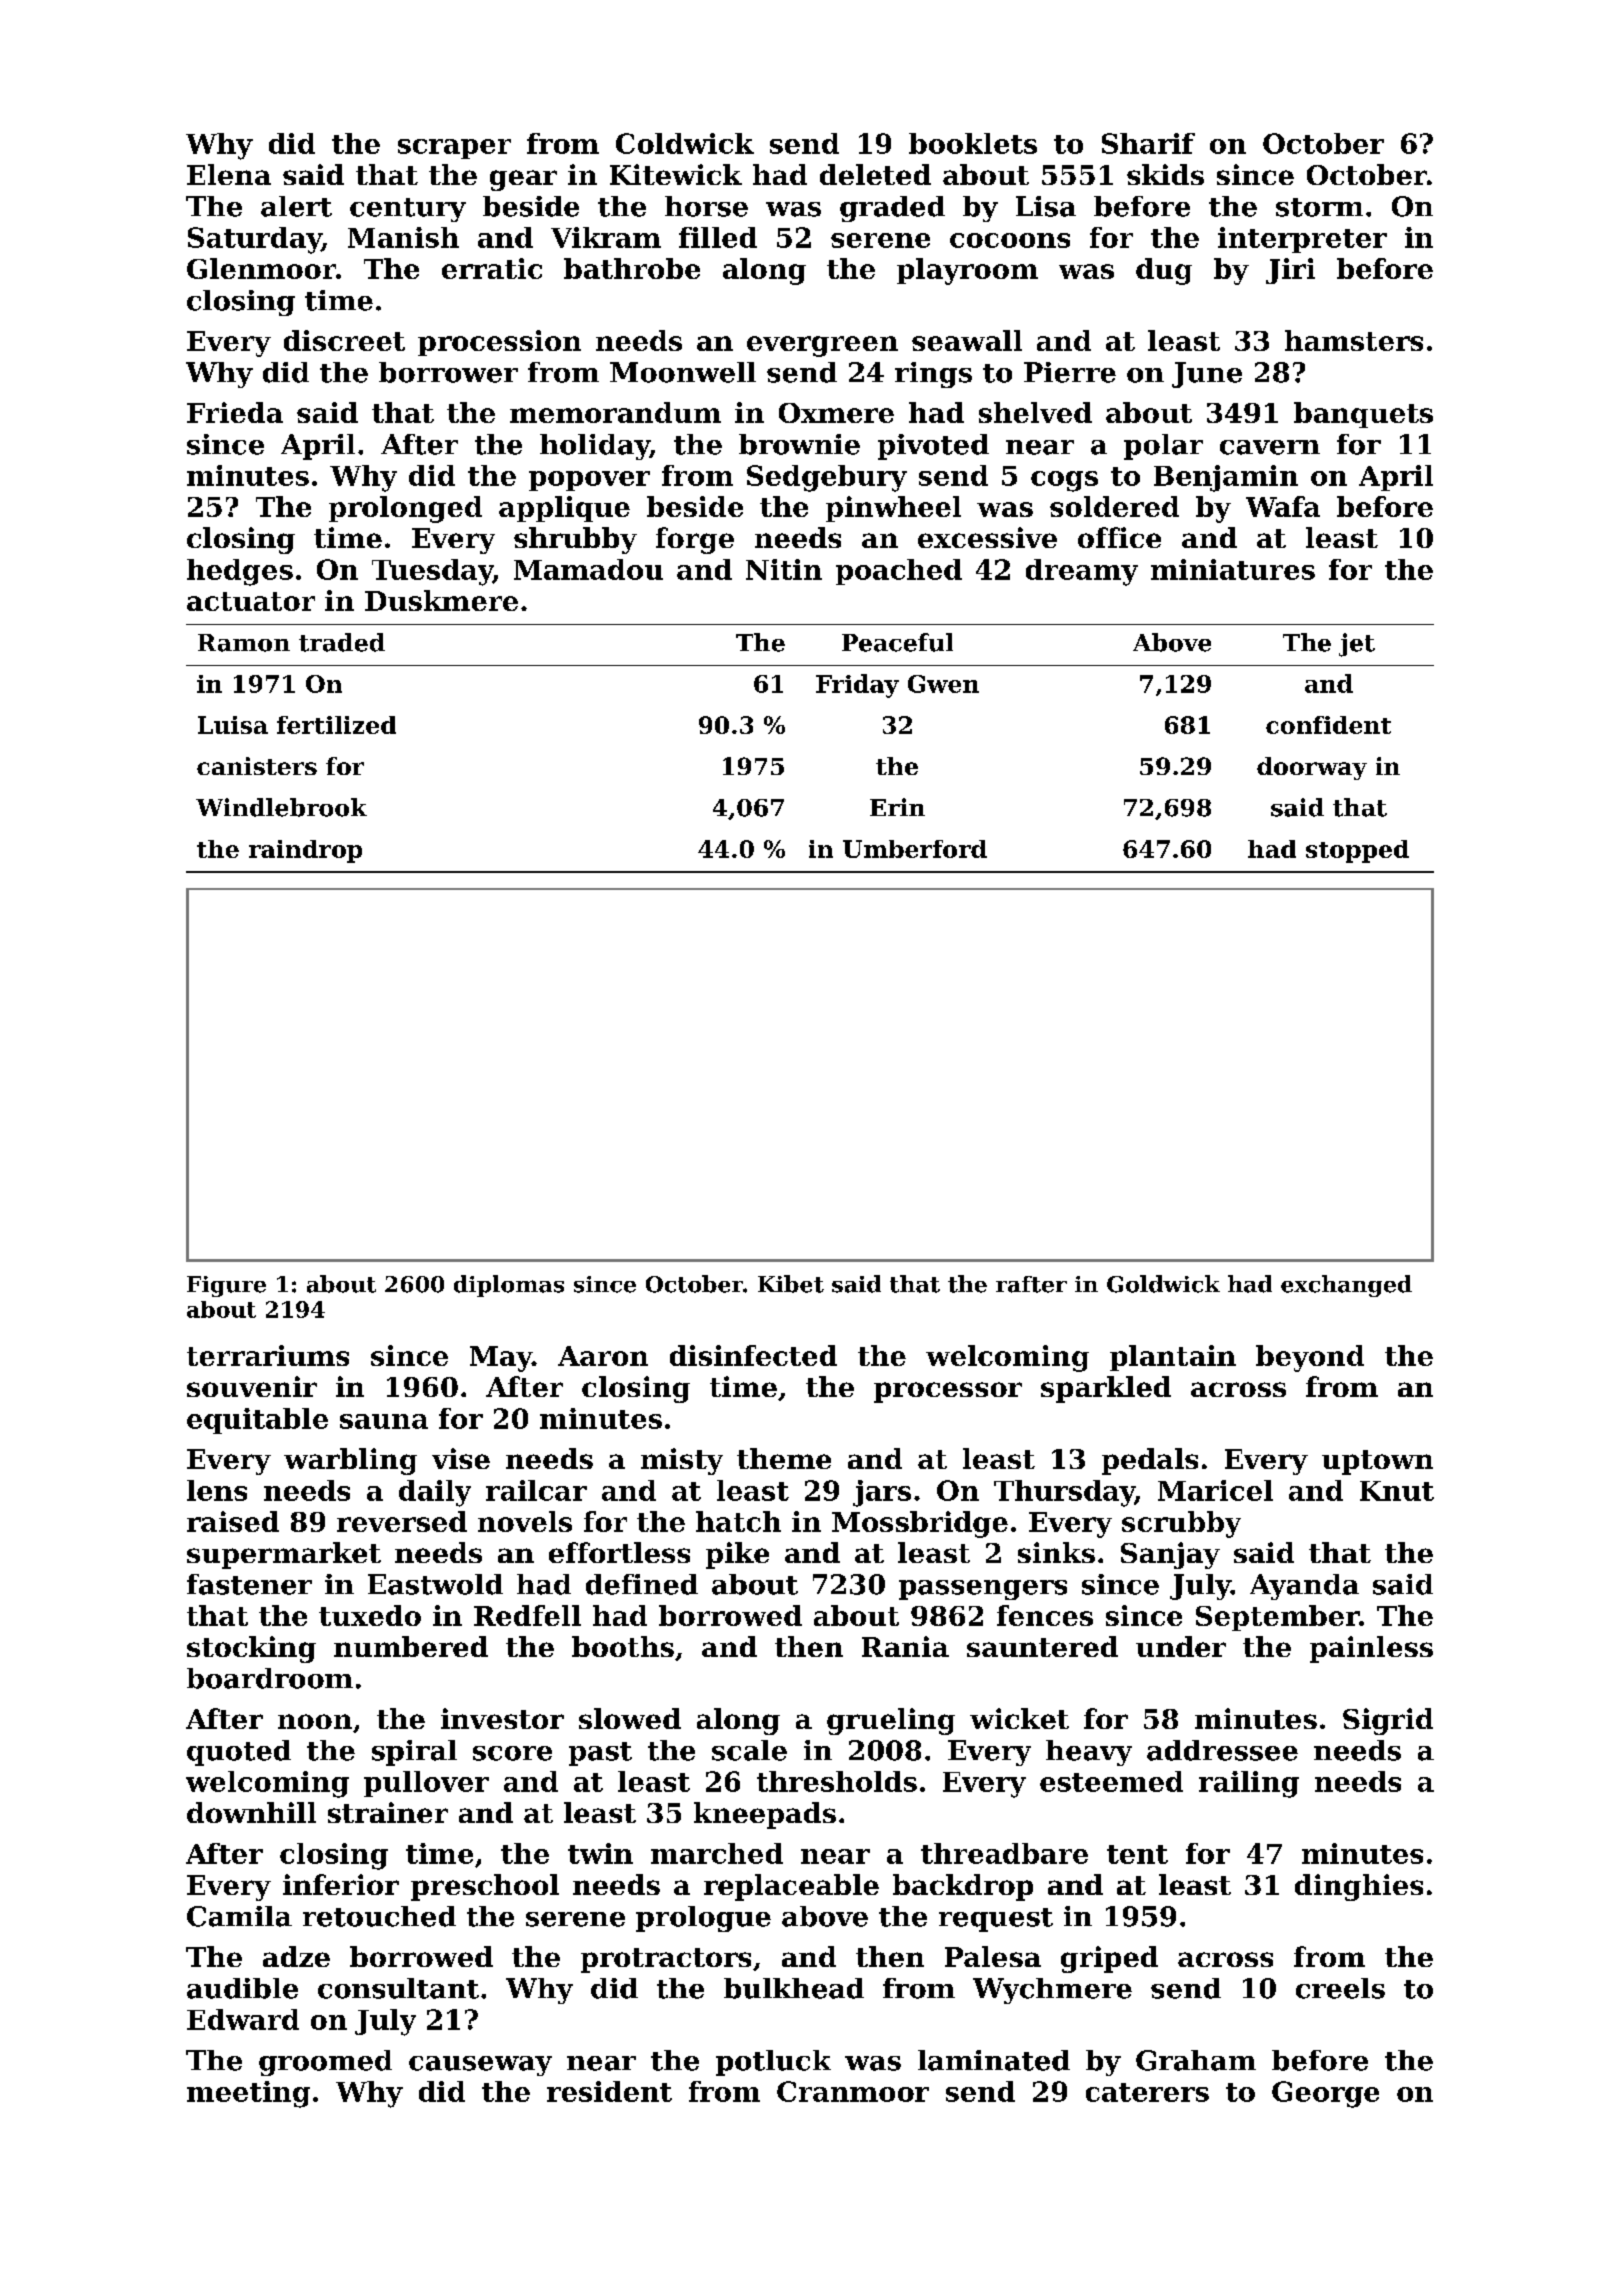 Image resolution: width=1620 pixels, height=2292 pixels. I want to click on borrower, so click(448, 372).
